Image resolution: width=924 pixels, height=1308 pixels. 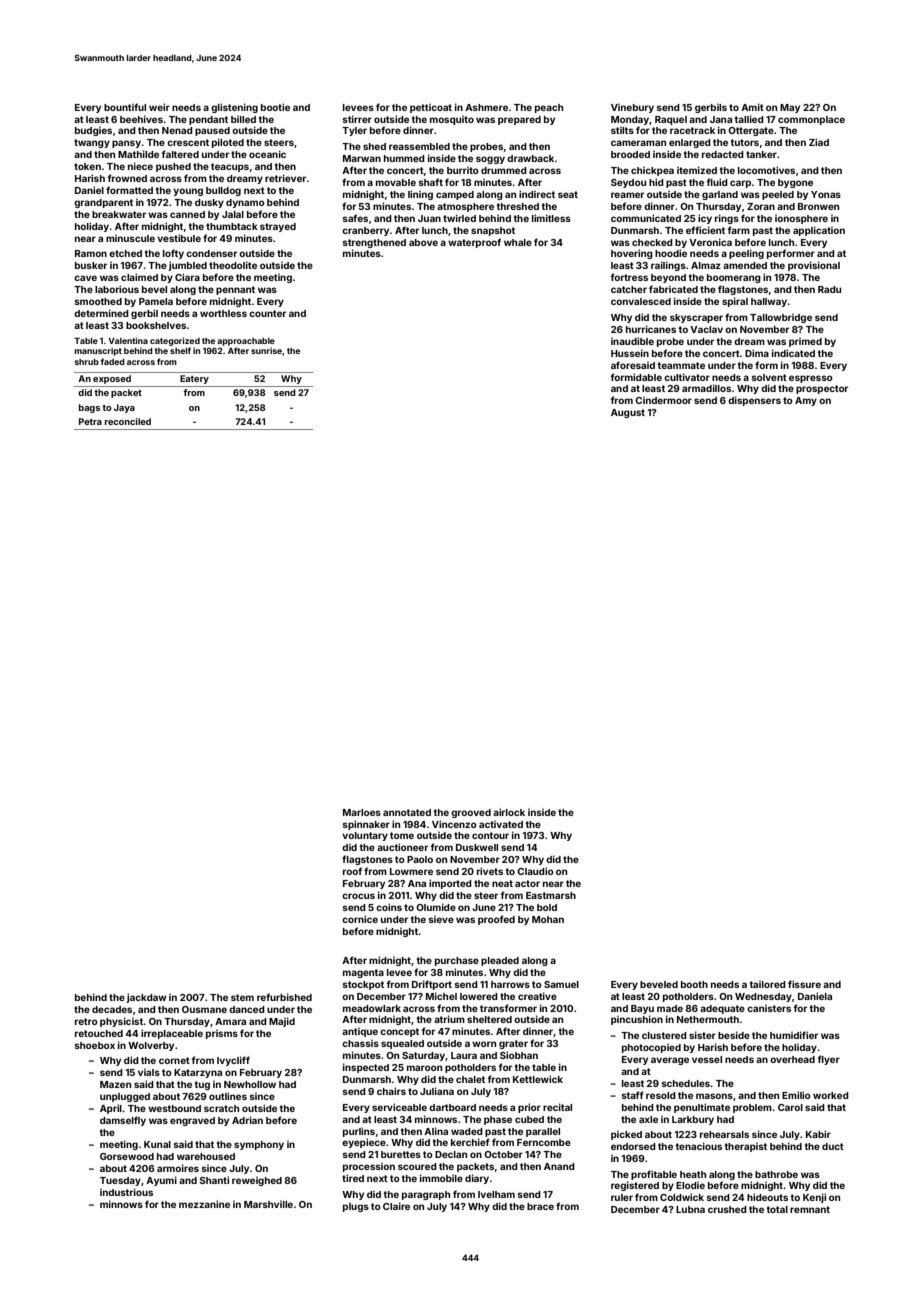 I want to click on heath, so click(x=693, y=1174).
